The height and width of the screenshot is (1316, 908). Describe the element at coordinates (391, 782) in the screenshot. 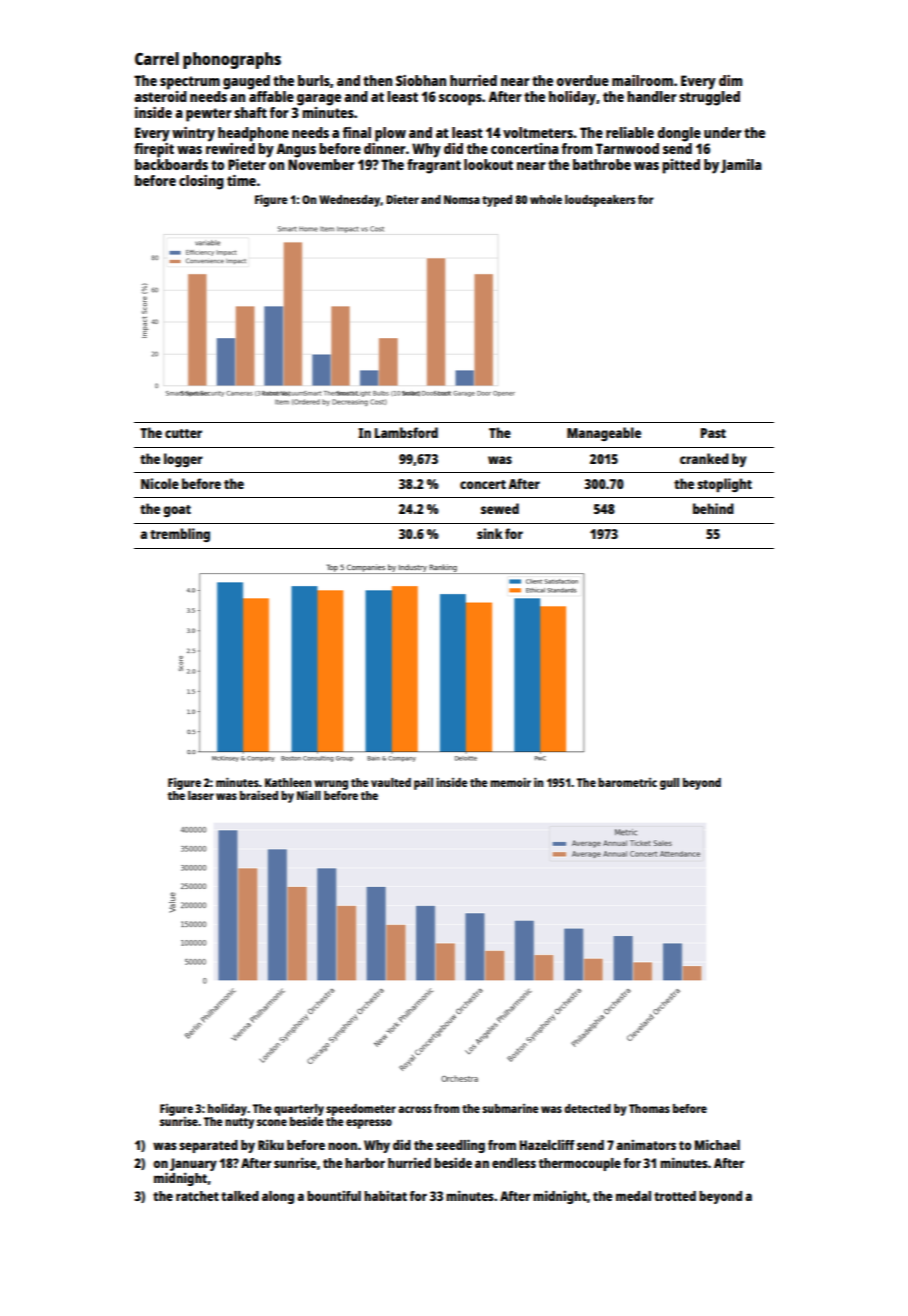

I see `vaulted` at that location.
